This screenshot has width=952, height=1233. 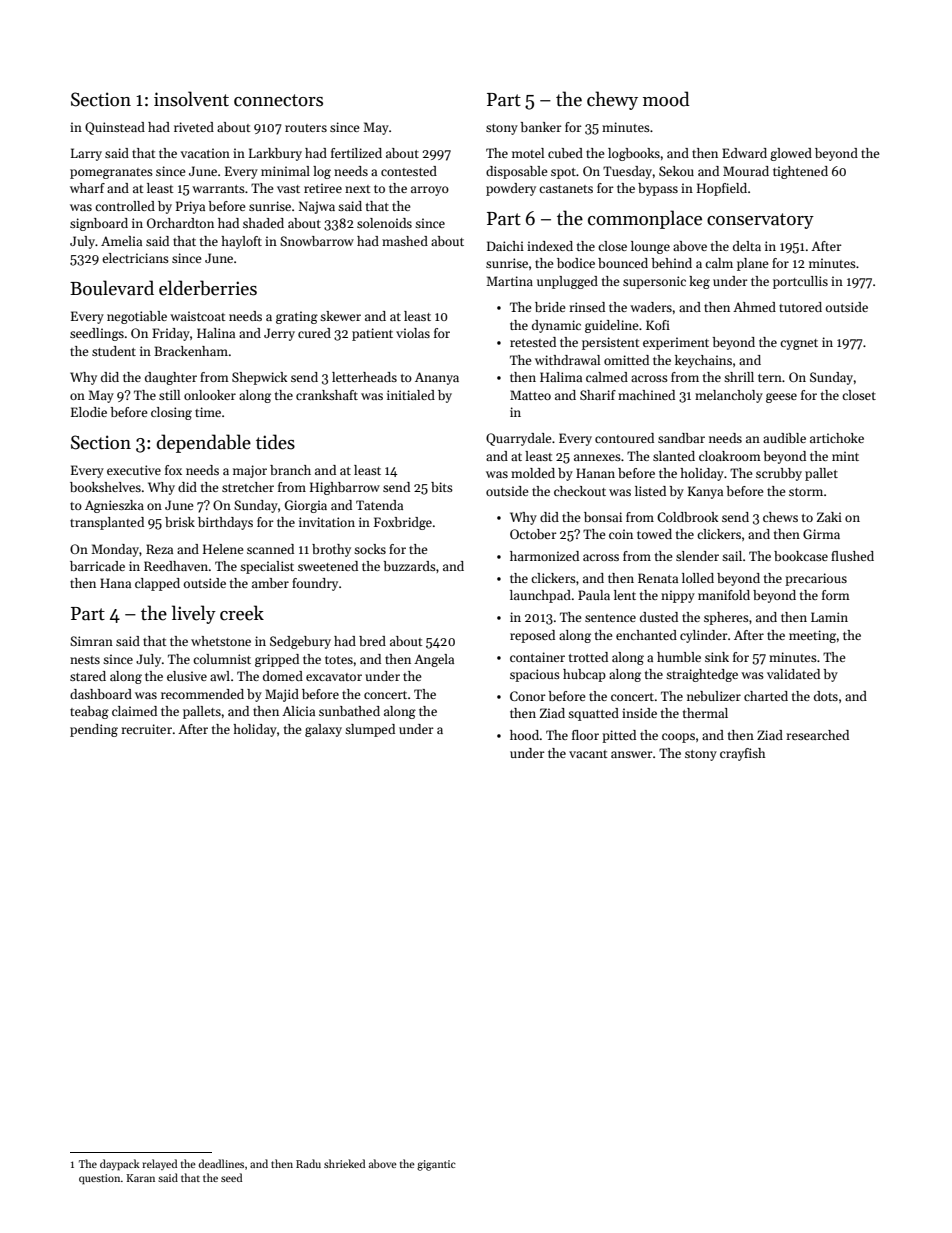 What do you see at coordinates (115, 128) in the screenshot?
I see `Quinstead` at bounding box center [115, 128].
